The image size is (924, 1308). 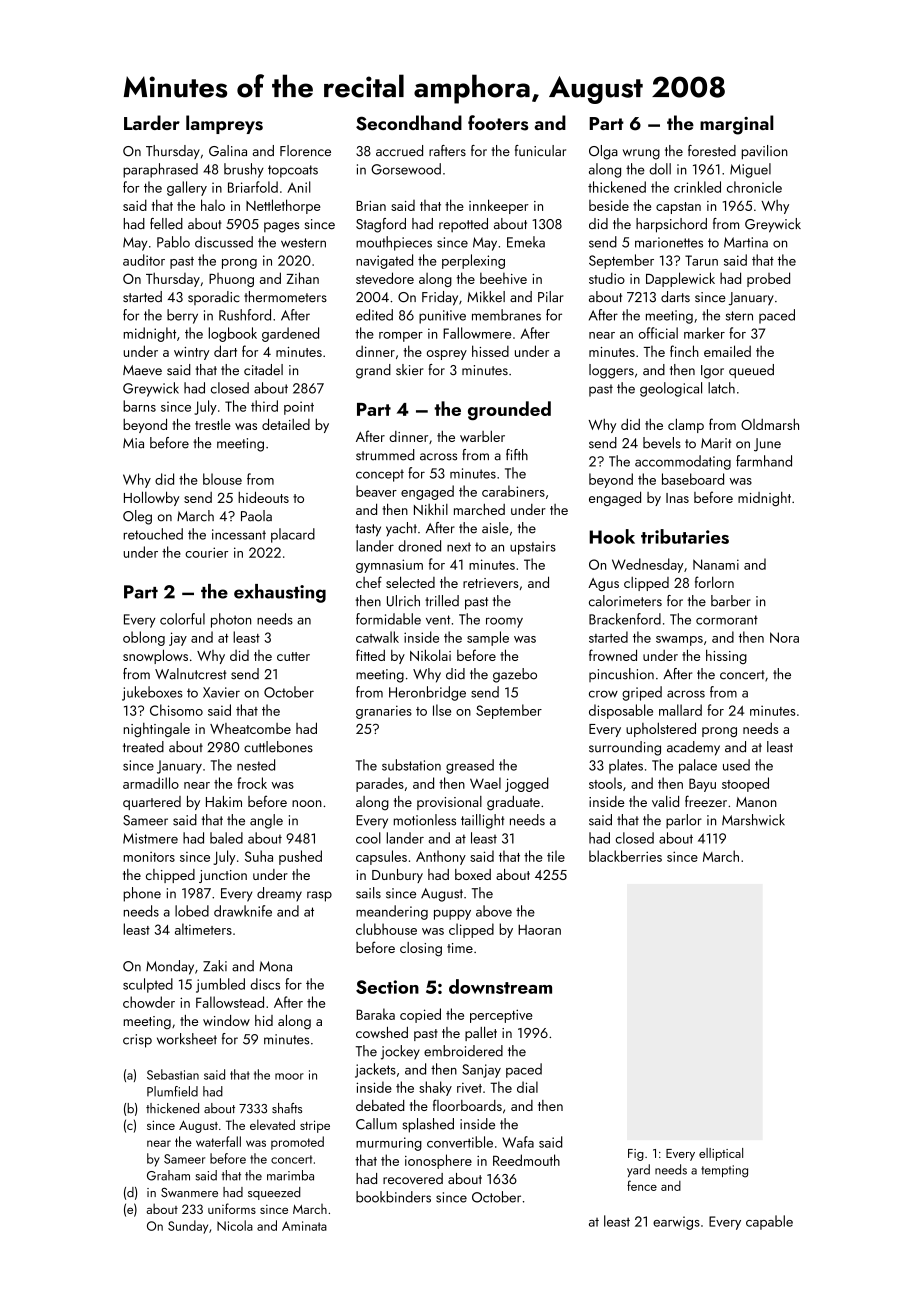 I want to click on provisional, so click(x=449, y=803).
